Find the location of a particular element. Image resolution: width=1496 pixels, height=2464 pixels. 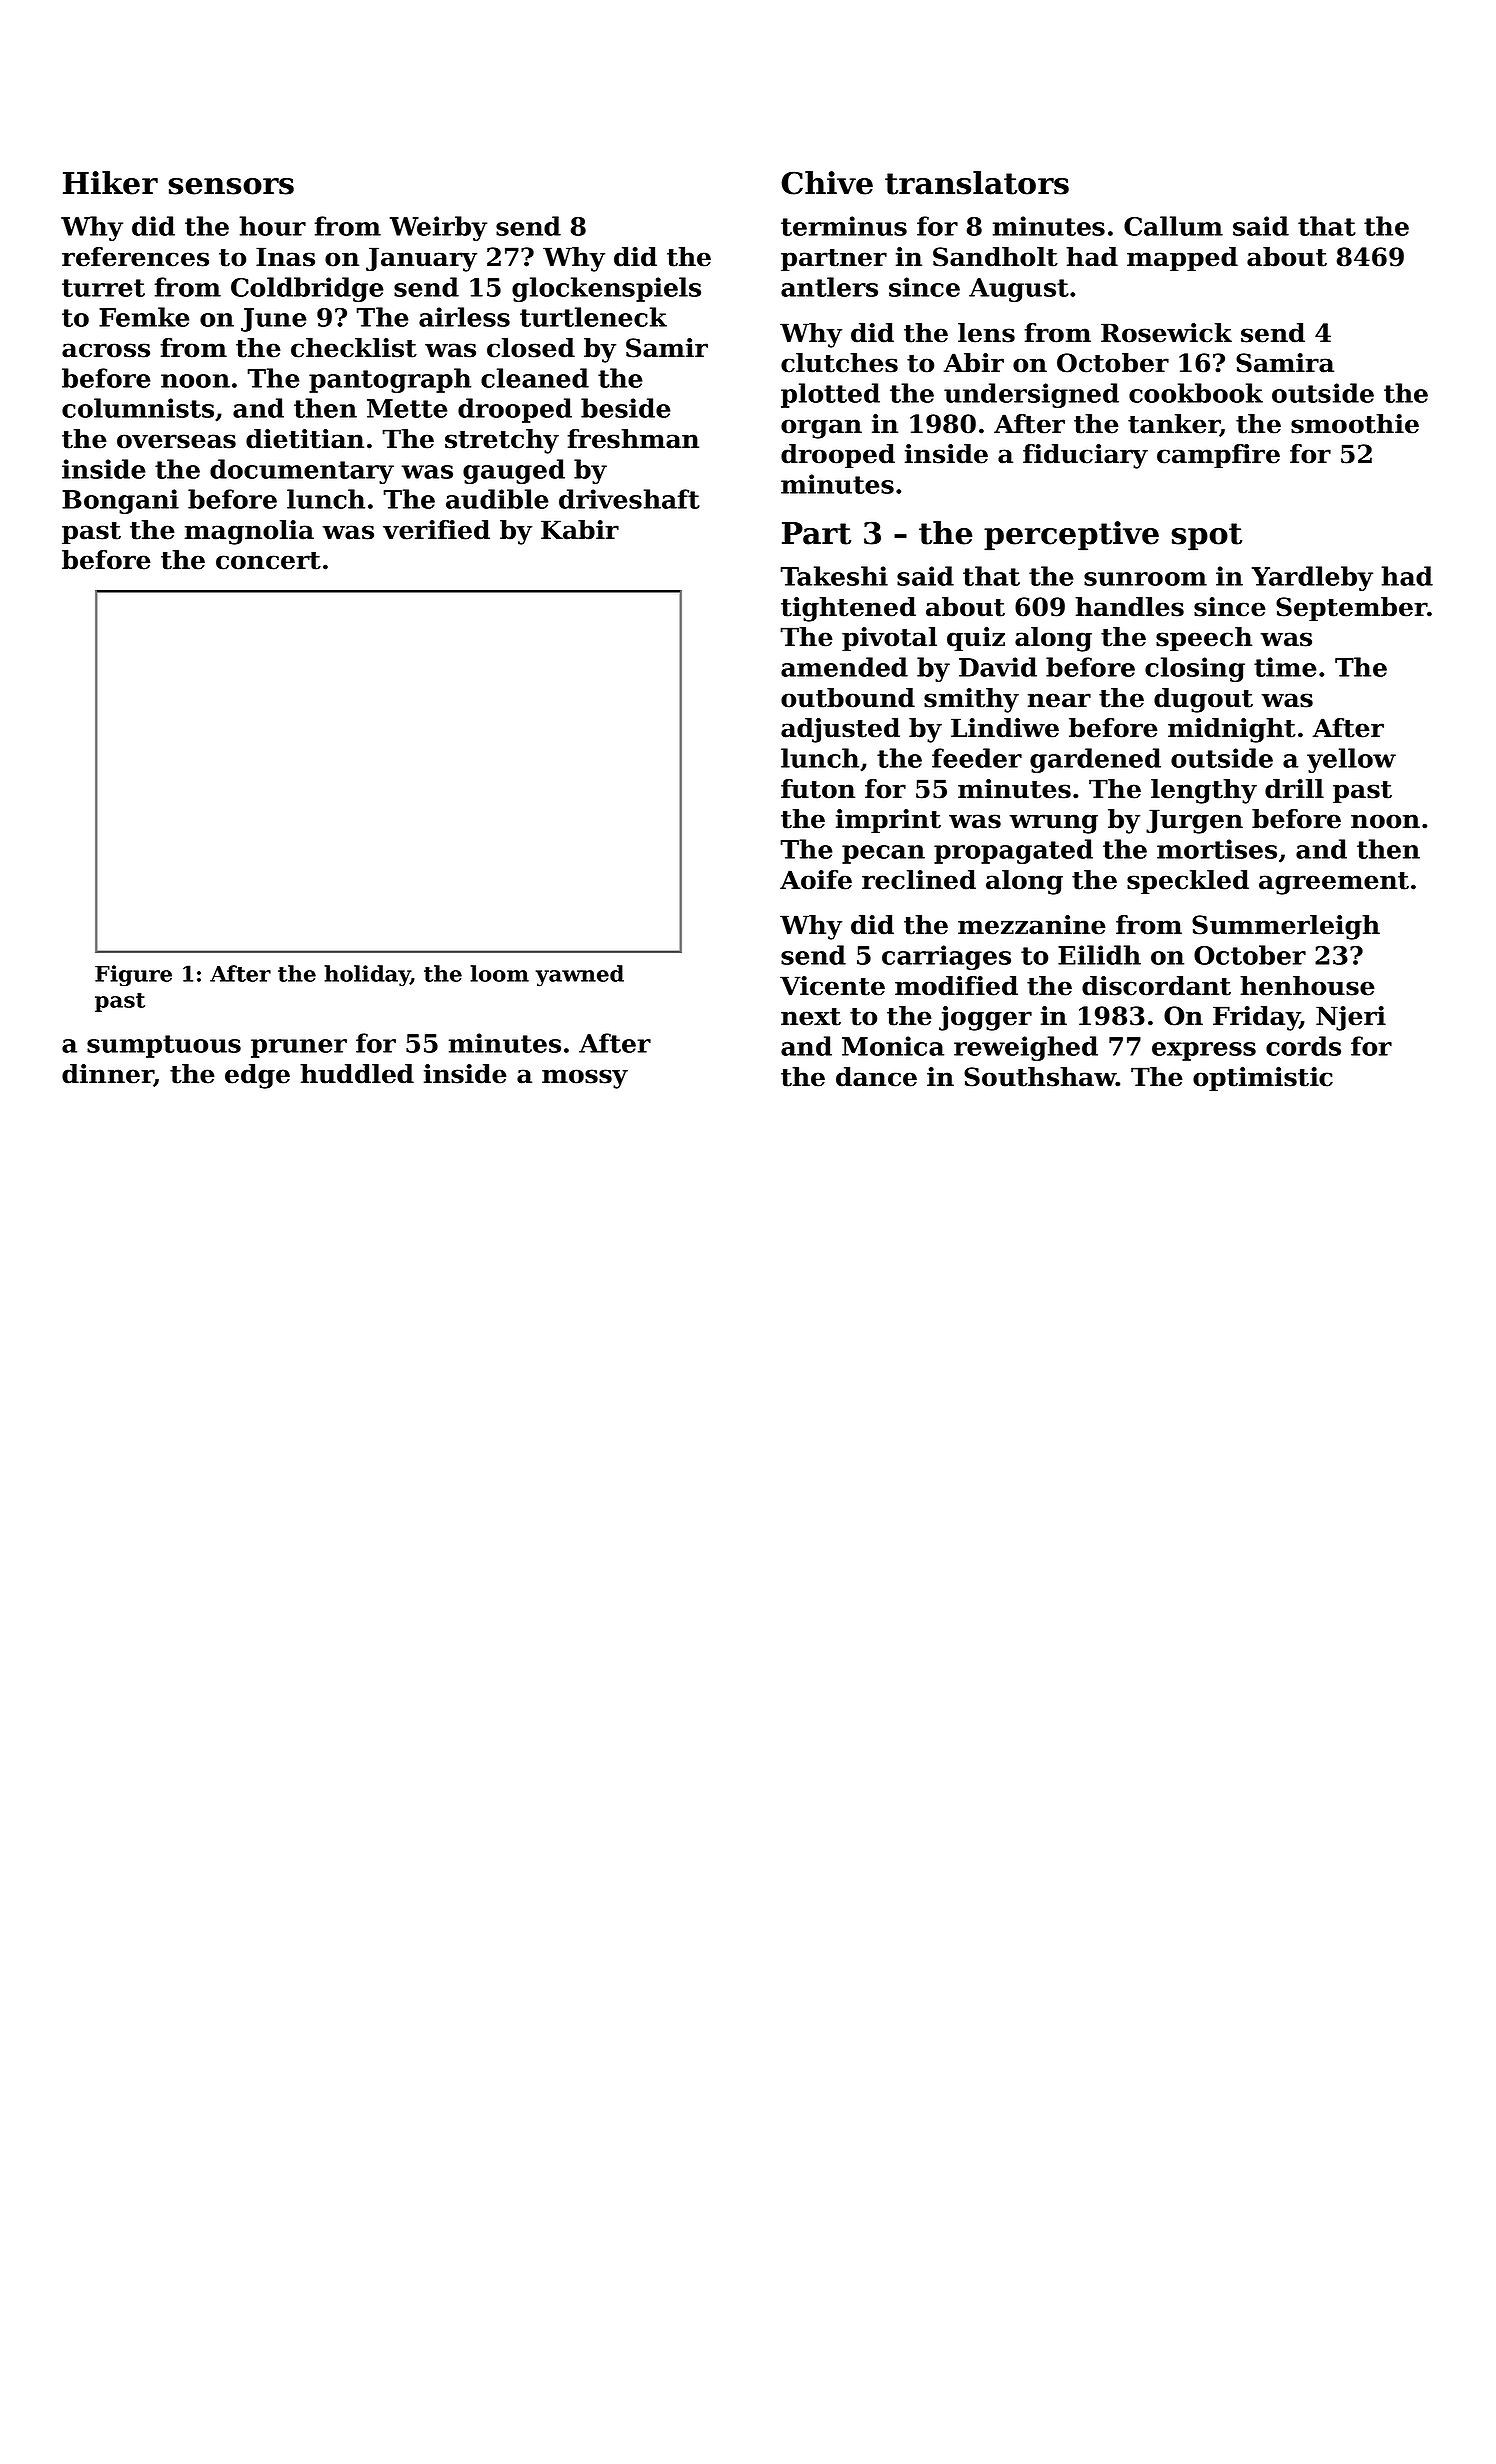

futon is located at coordinates (818, 789).
